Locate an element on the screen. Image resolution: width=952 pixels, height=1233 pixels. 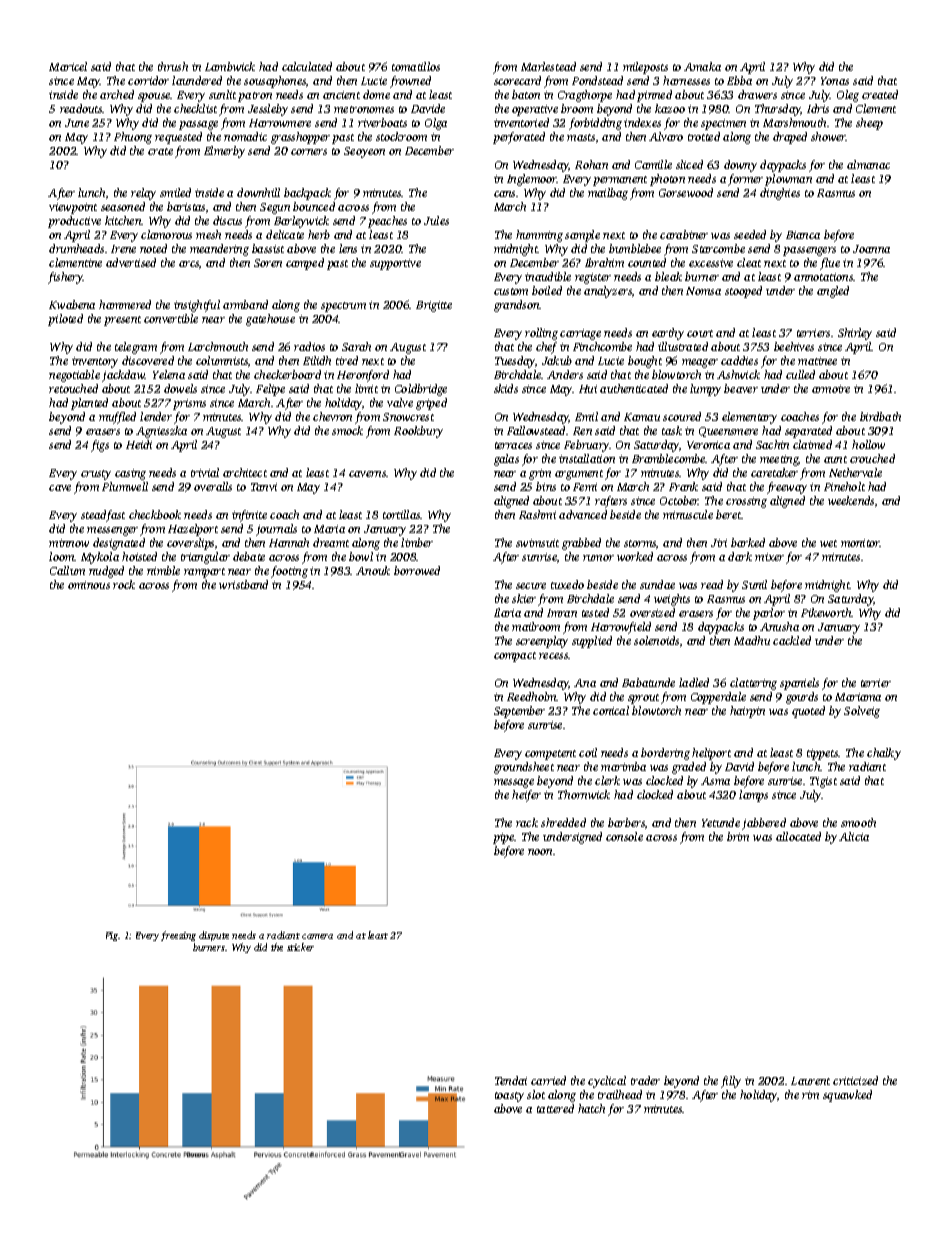
wristband is located at coordinates (243, 584).
